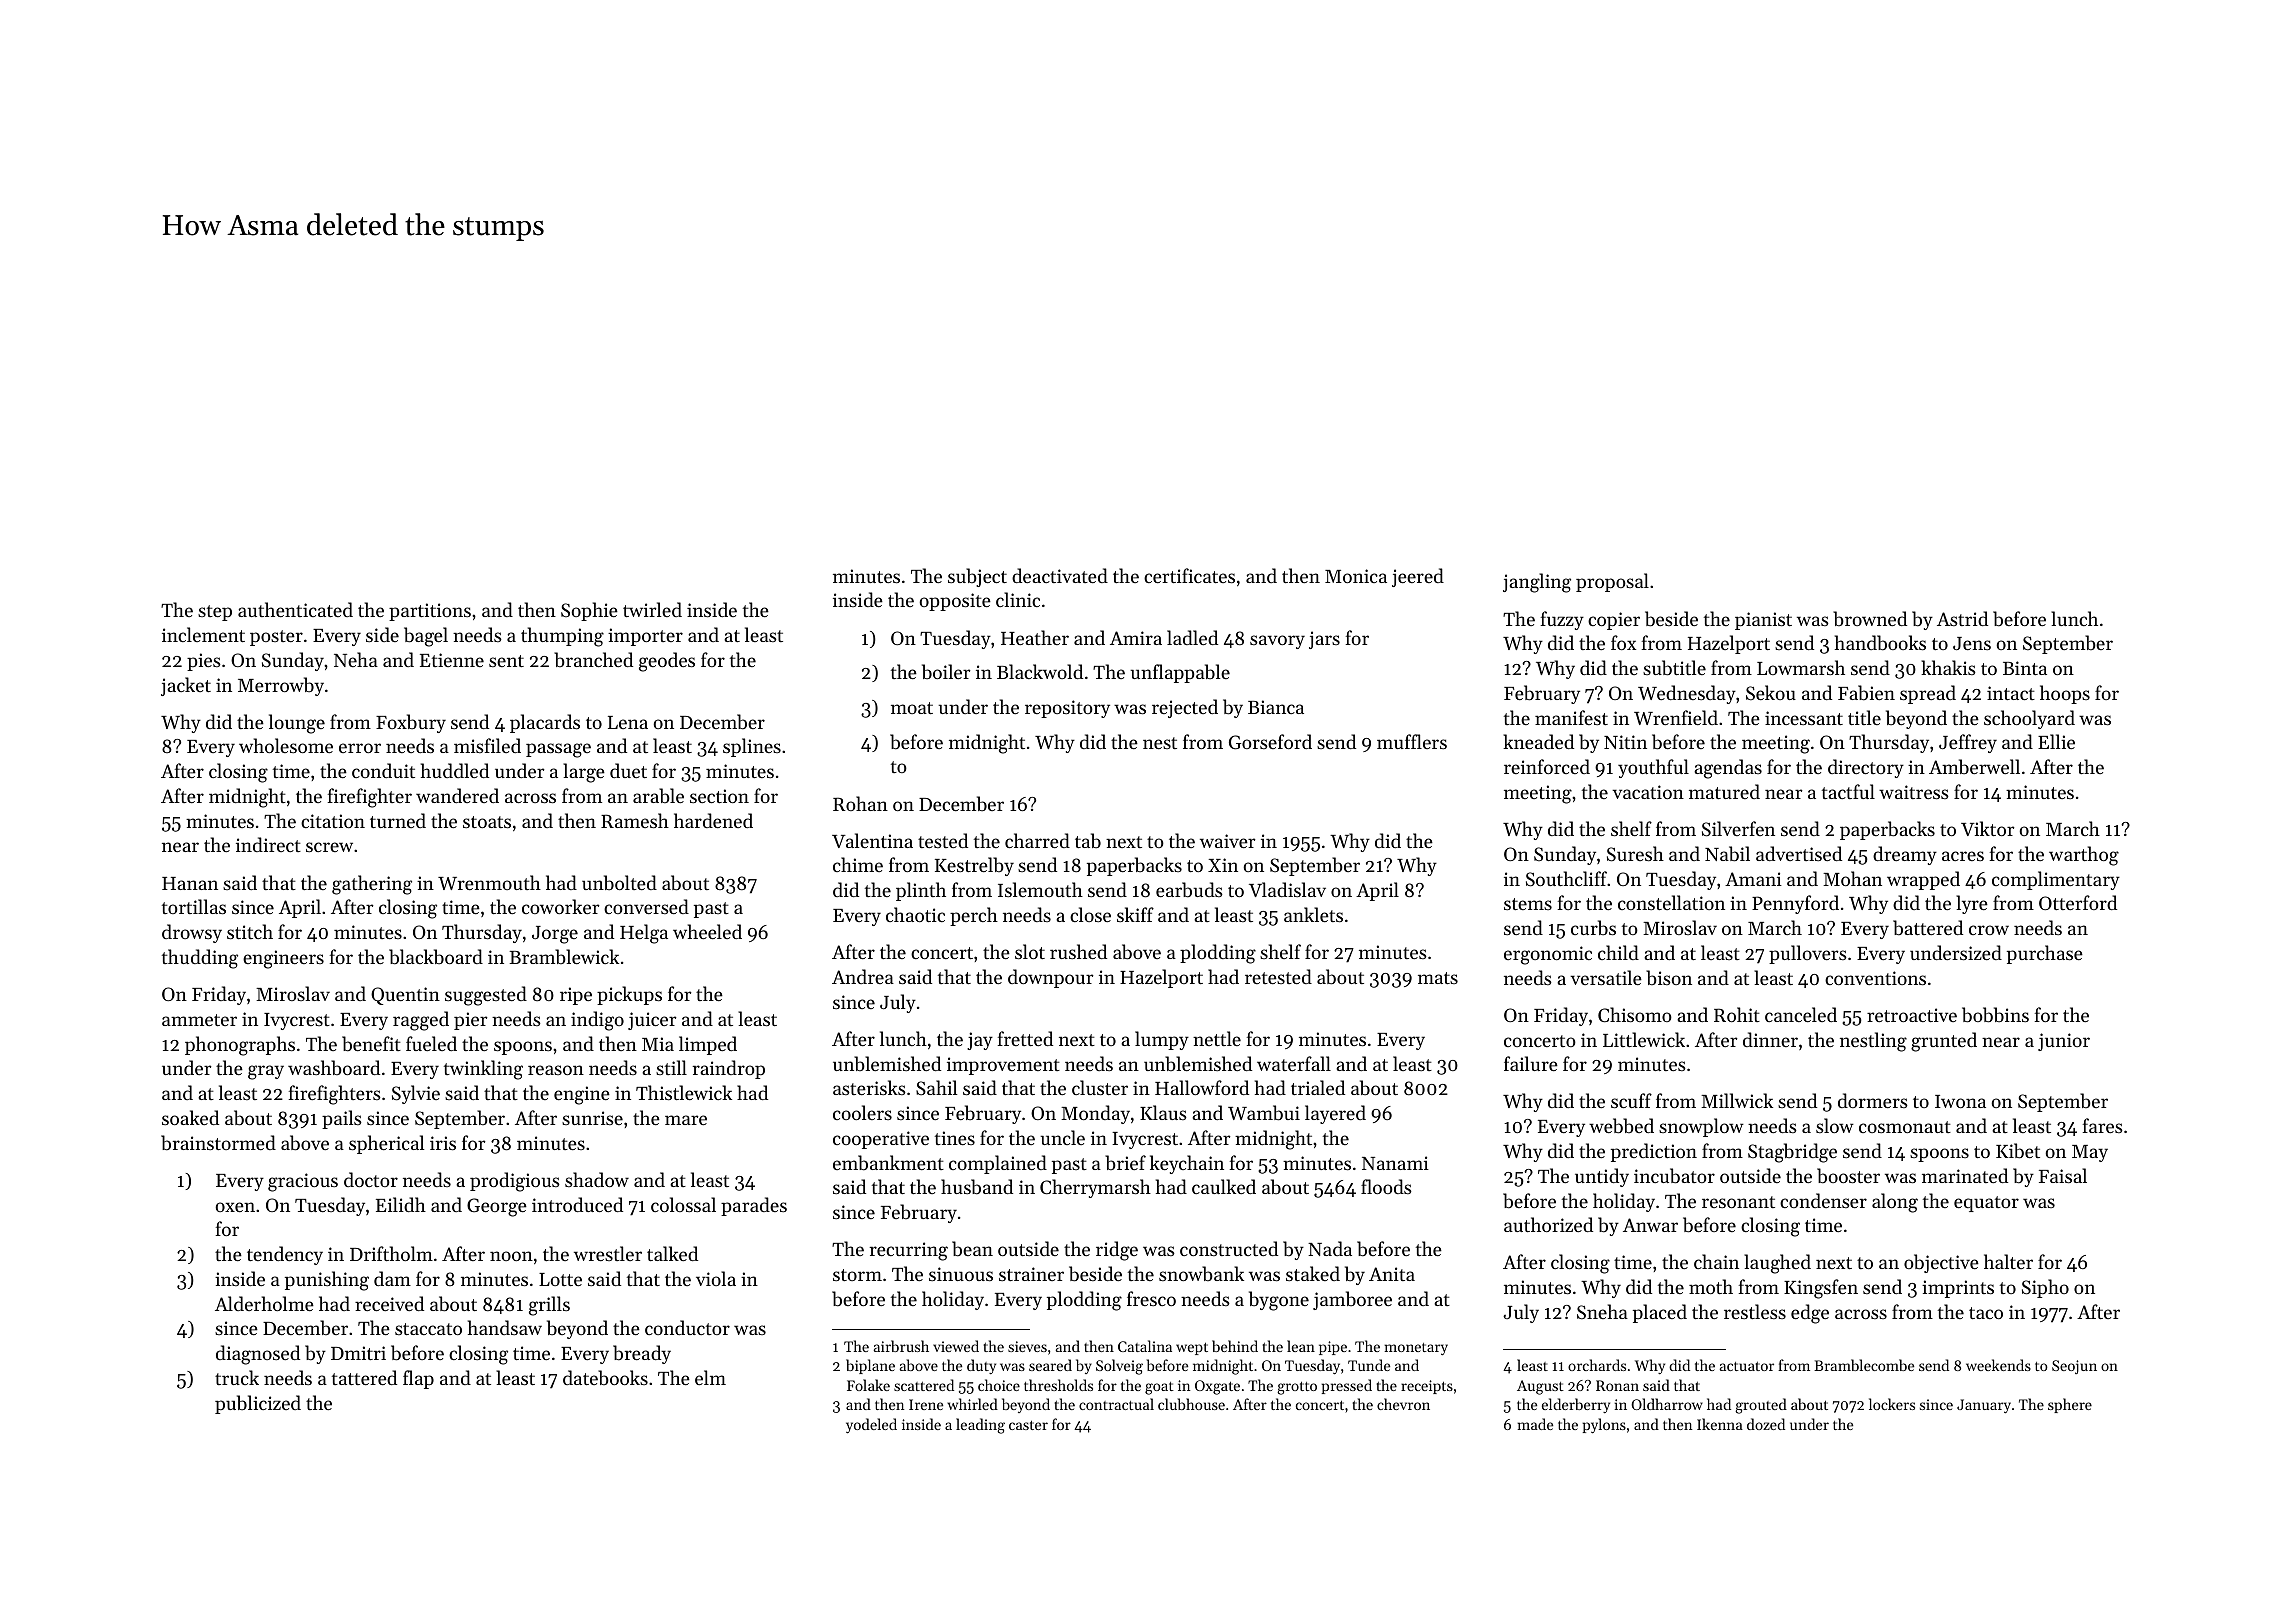 This screenshot has height=1620, width=2292. I want to click on directory, so click(1866, 768).
